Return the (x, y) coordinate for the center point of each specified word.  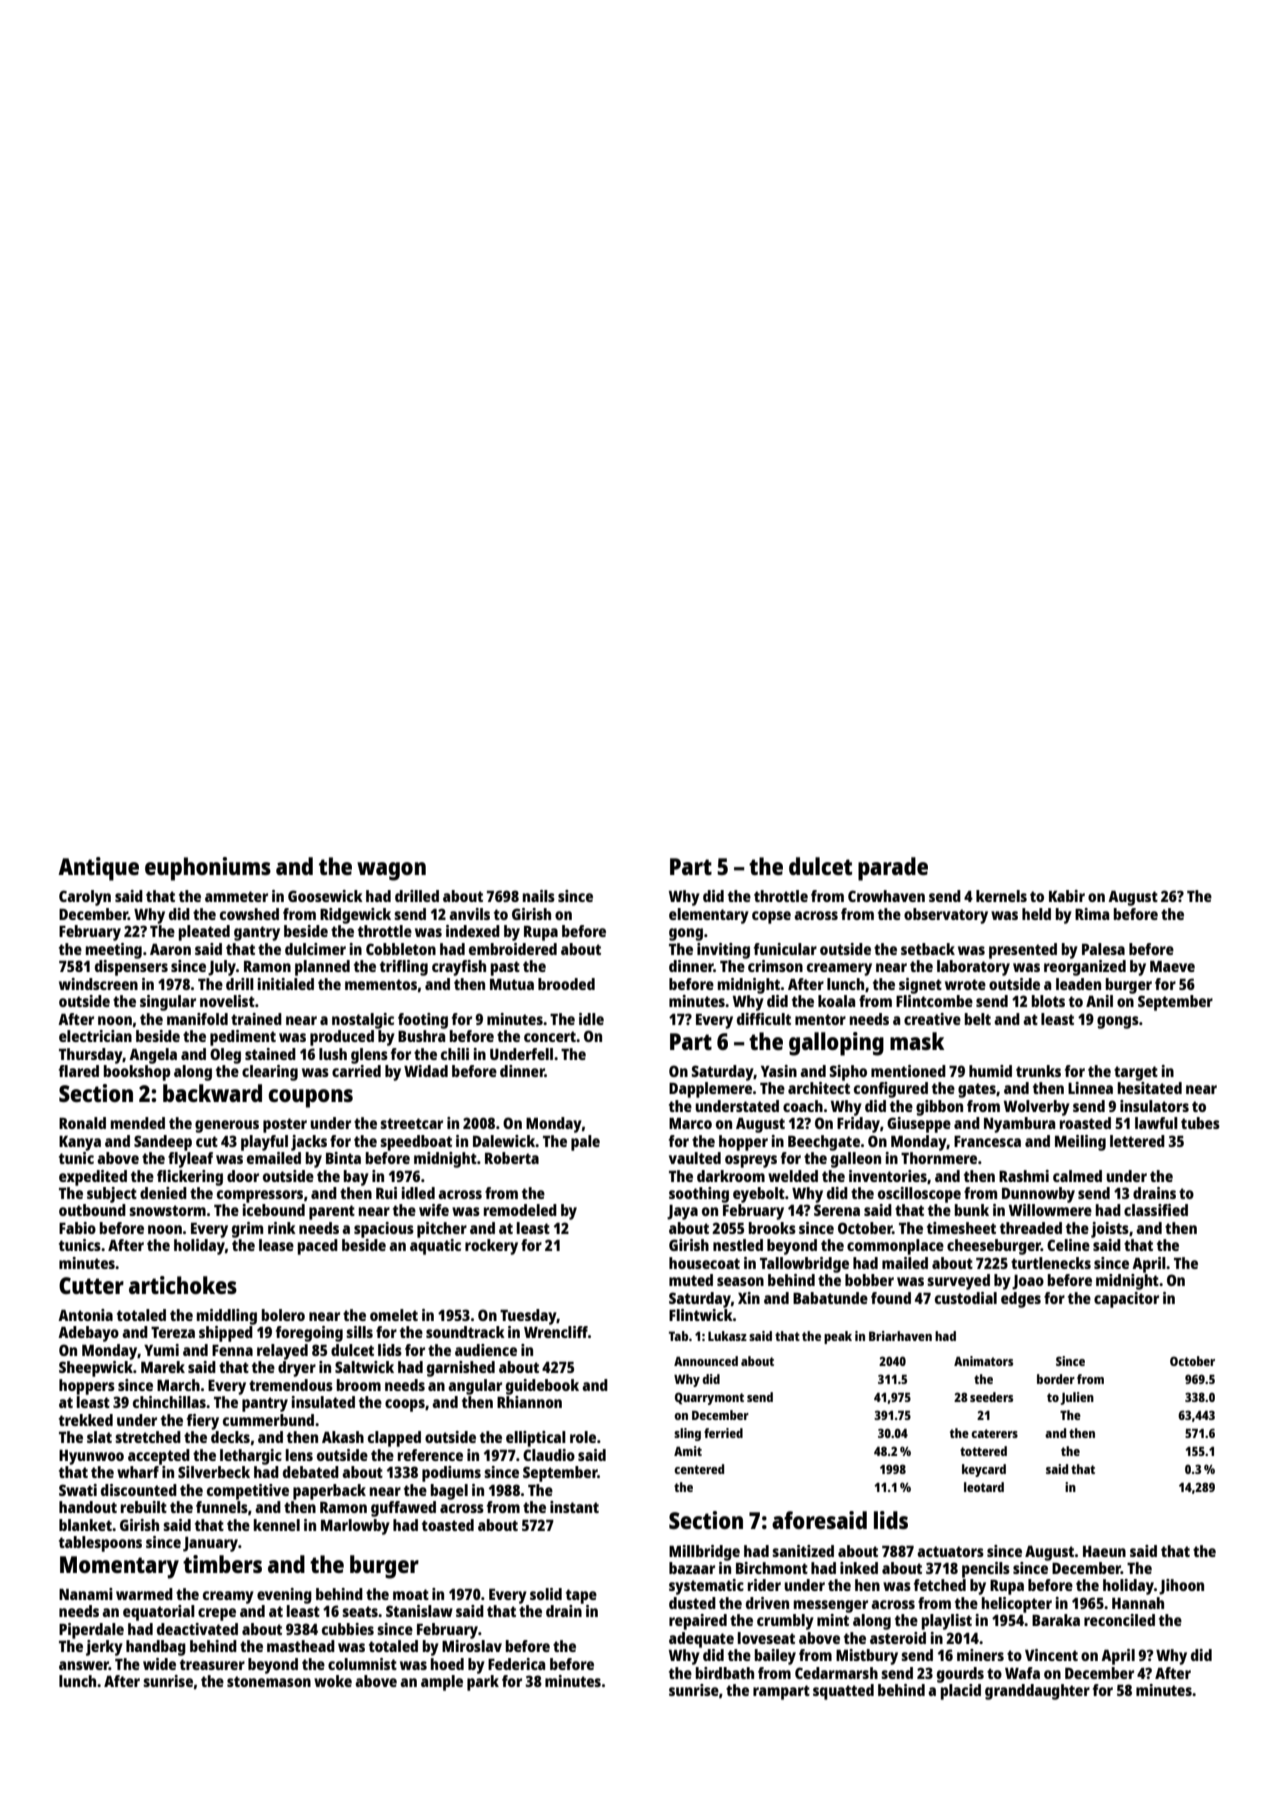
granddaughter (1037, 1692)
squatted (843, 1692)
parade (893, 869)
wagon (391, 871)
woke (333, 1681)
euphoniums (208, 869)
